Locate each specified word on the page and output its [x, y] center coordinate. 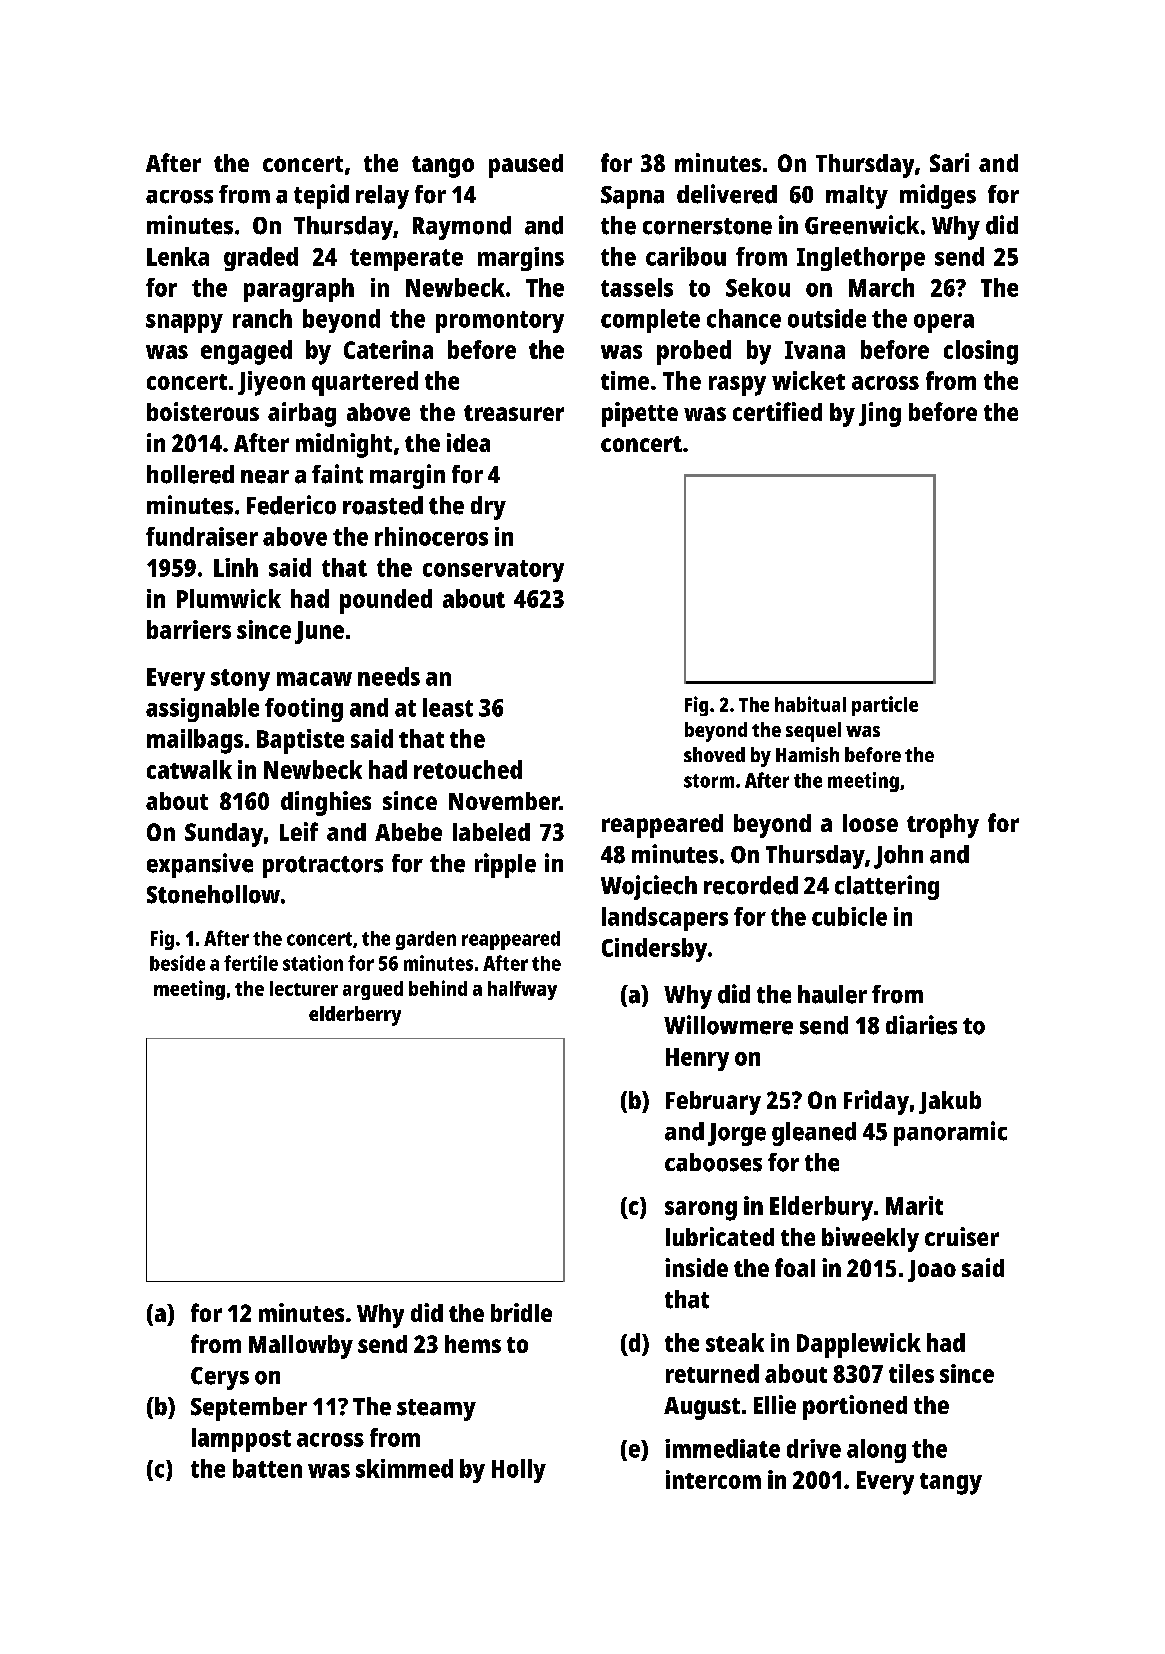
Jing [880, 414]
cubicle [849, 916]
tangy [951, 1484]
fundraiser [202, 536]
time [625, 380]
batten [267, 1468]
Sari [949, 162]
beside [177, 963]
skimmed [404, 1468]
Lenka [178, 256]
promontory [500, 322]
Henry [697, 1059]
